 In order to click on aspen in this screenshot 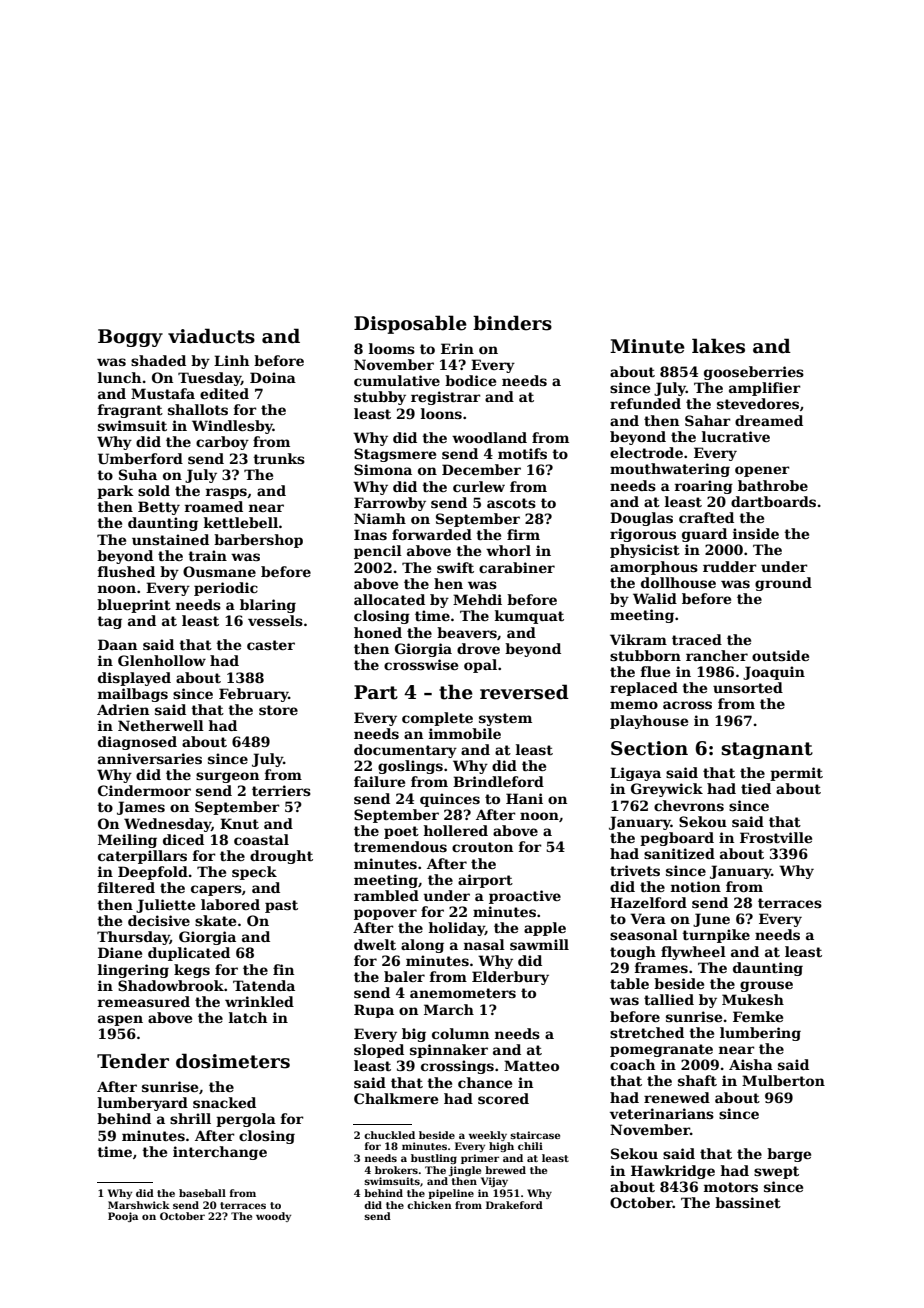, I will do `click(120, 1020)`.
